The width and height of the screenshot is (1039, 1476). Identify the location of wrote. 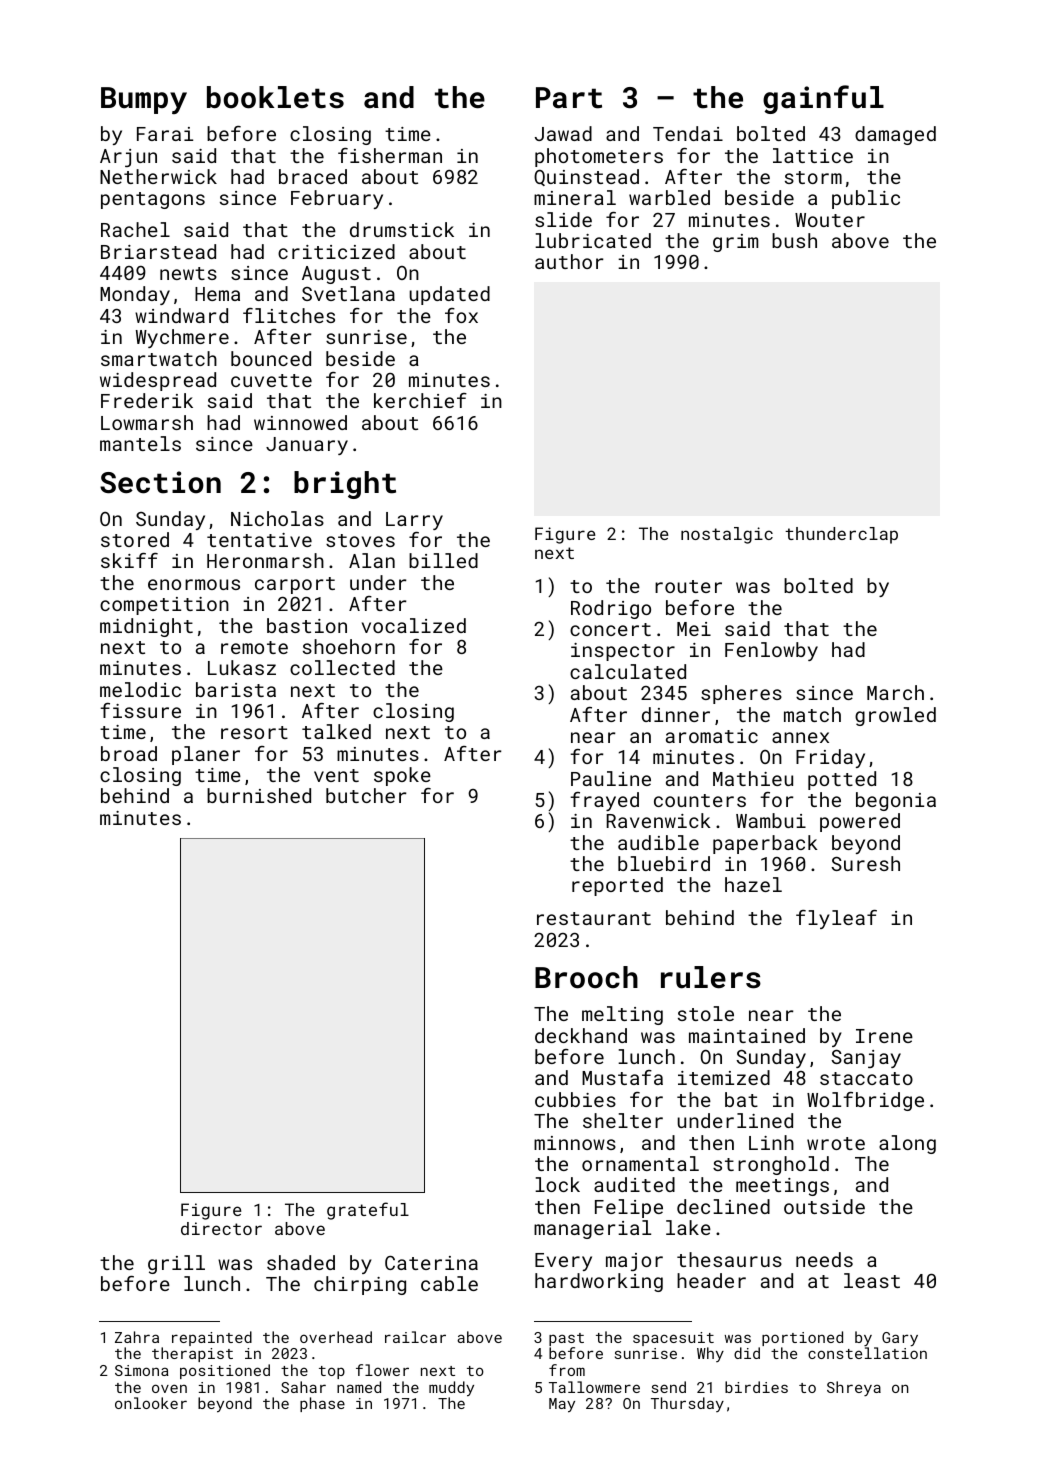
(836, 1143).
